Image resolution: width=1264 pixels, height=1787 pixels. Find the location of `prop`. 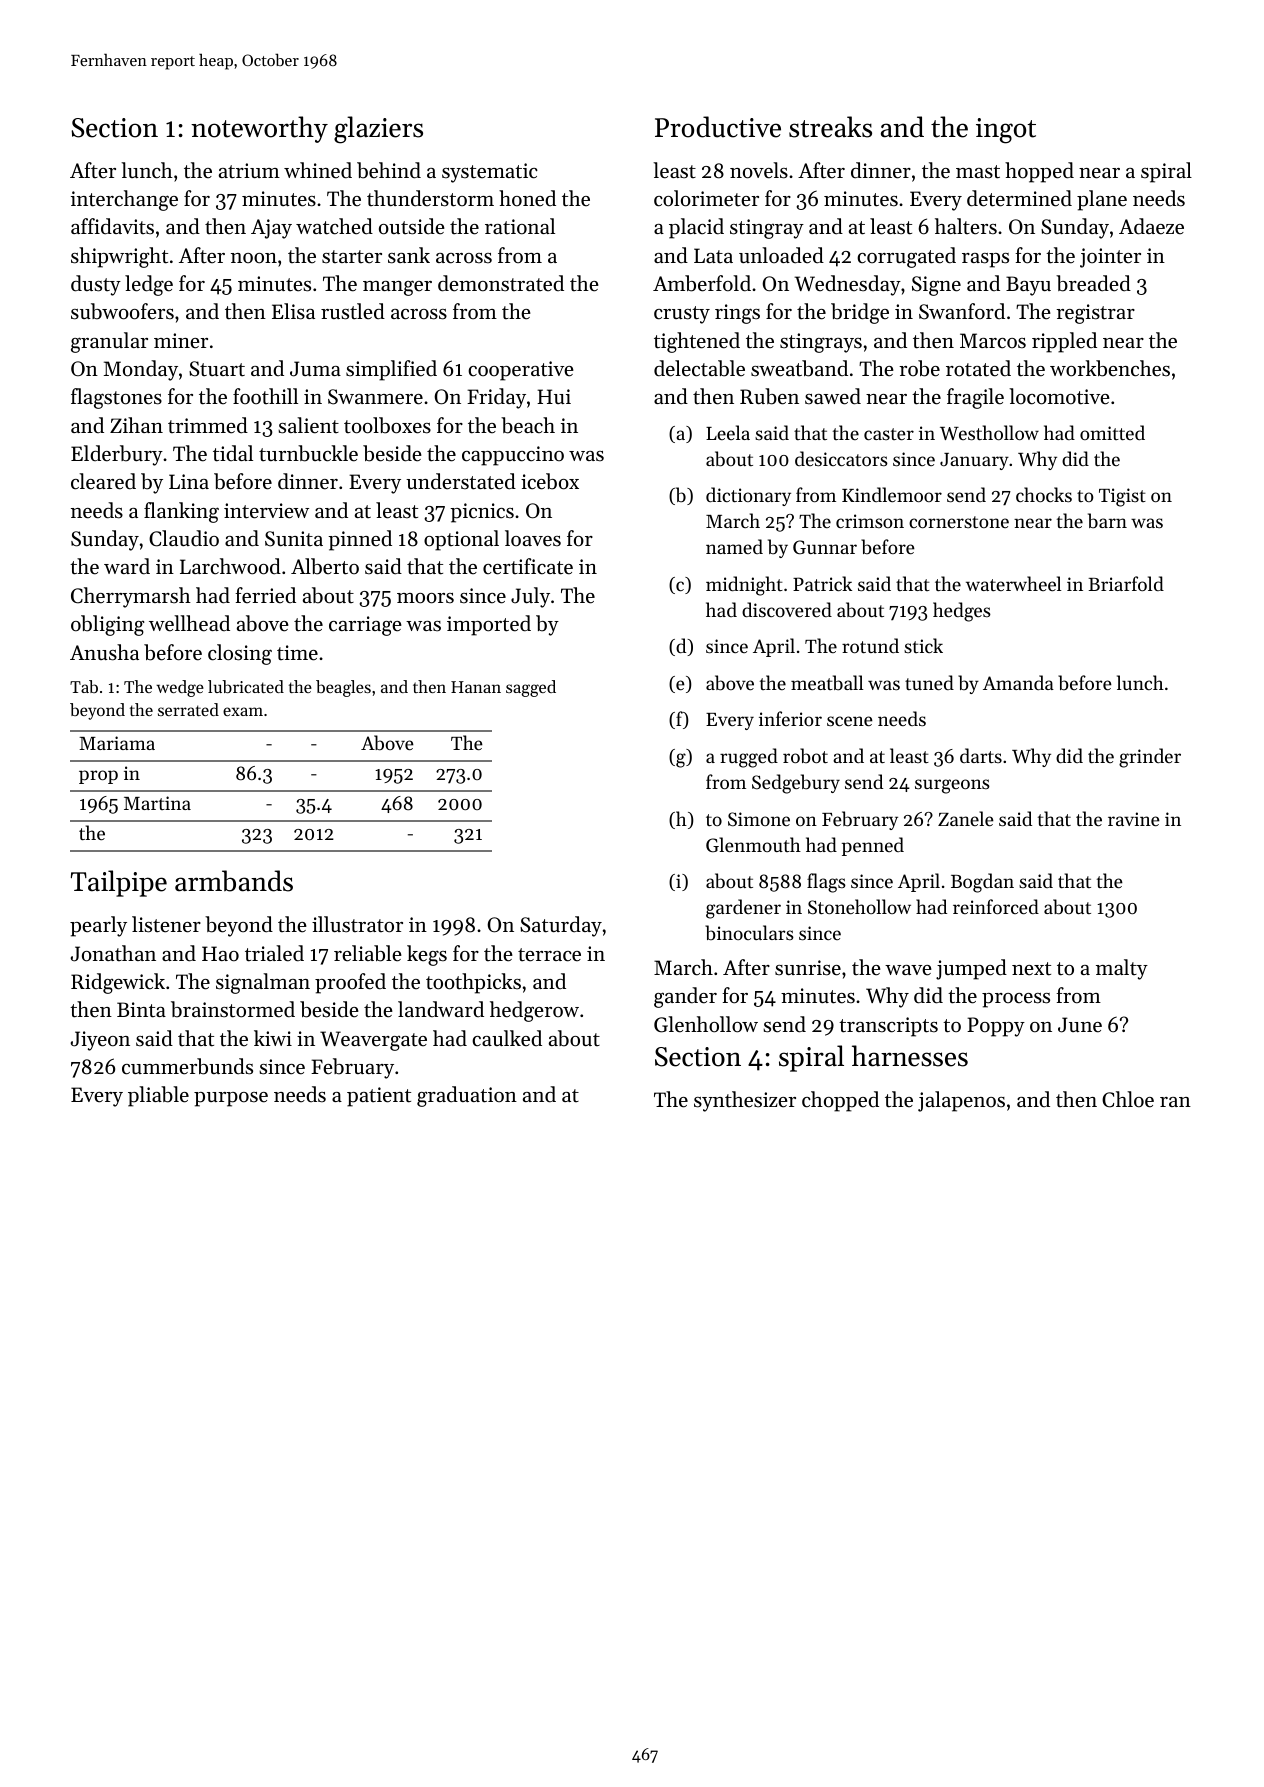

prop is located at coordinates (98, 777).
